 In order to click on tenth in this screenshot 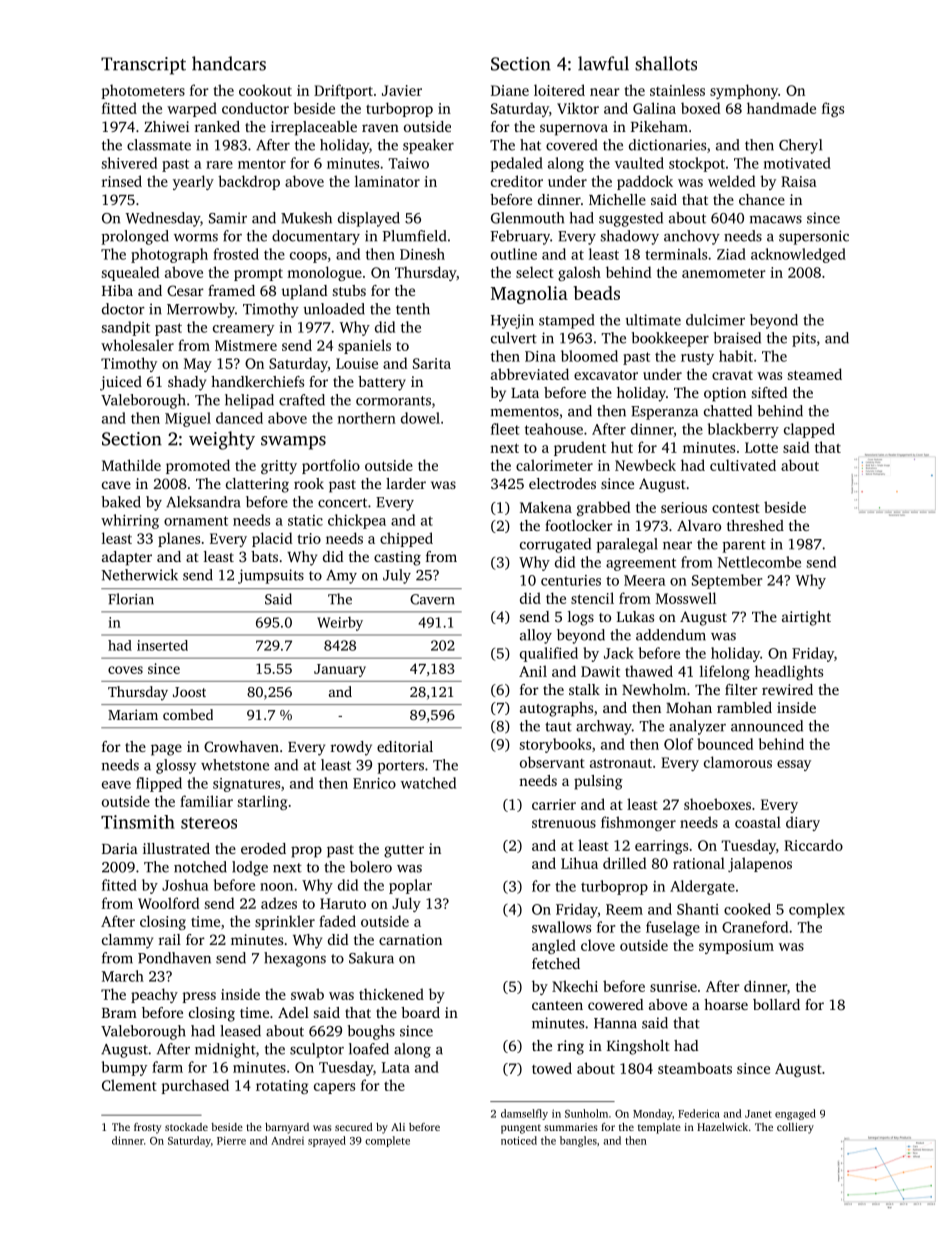, I will do `click(413, 309)`.
